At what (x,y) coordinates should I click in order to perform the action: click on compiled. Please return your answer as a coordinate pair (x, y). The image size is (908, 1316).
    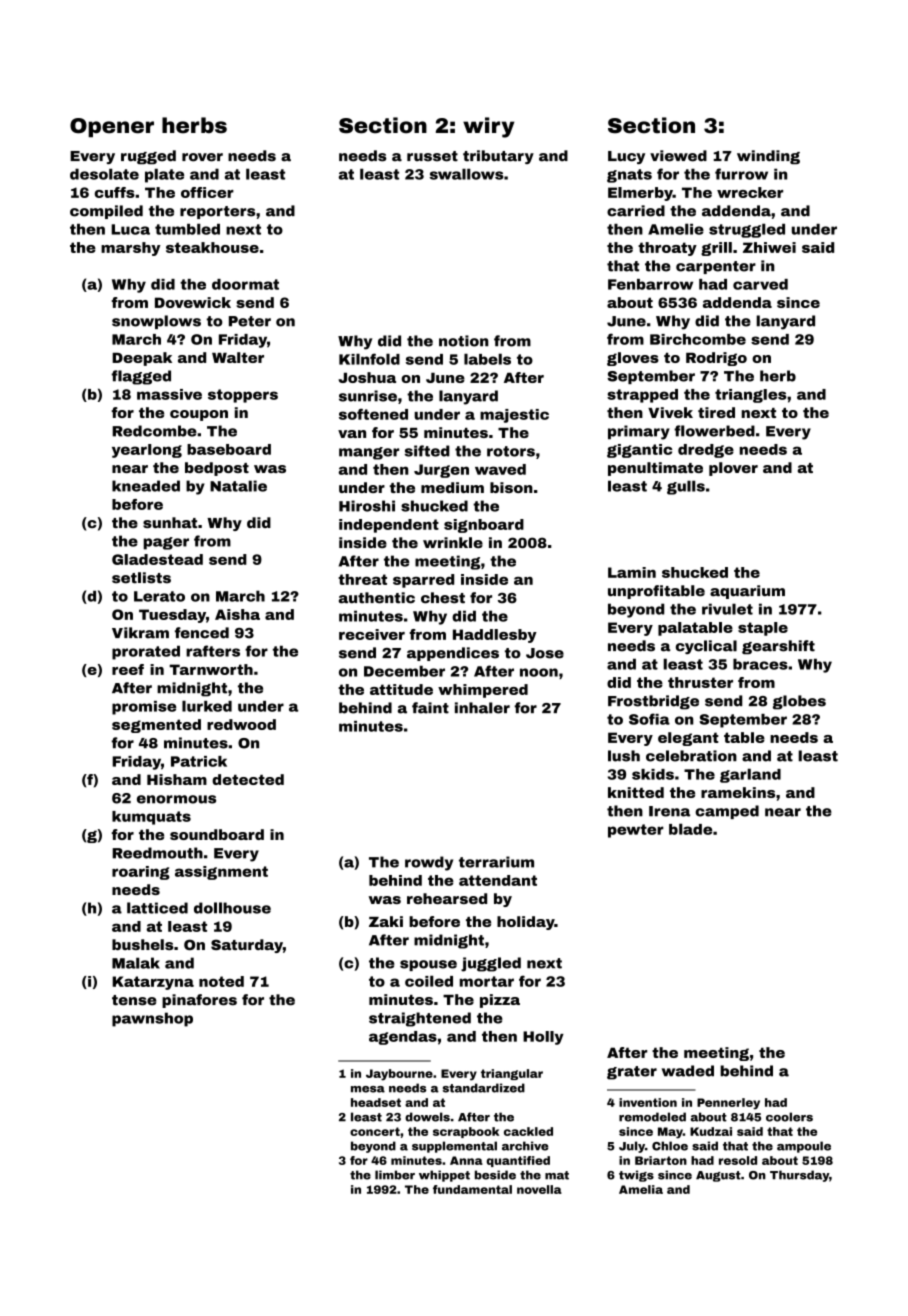
    Looking at the image, I should click on (106, 212).
